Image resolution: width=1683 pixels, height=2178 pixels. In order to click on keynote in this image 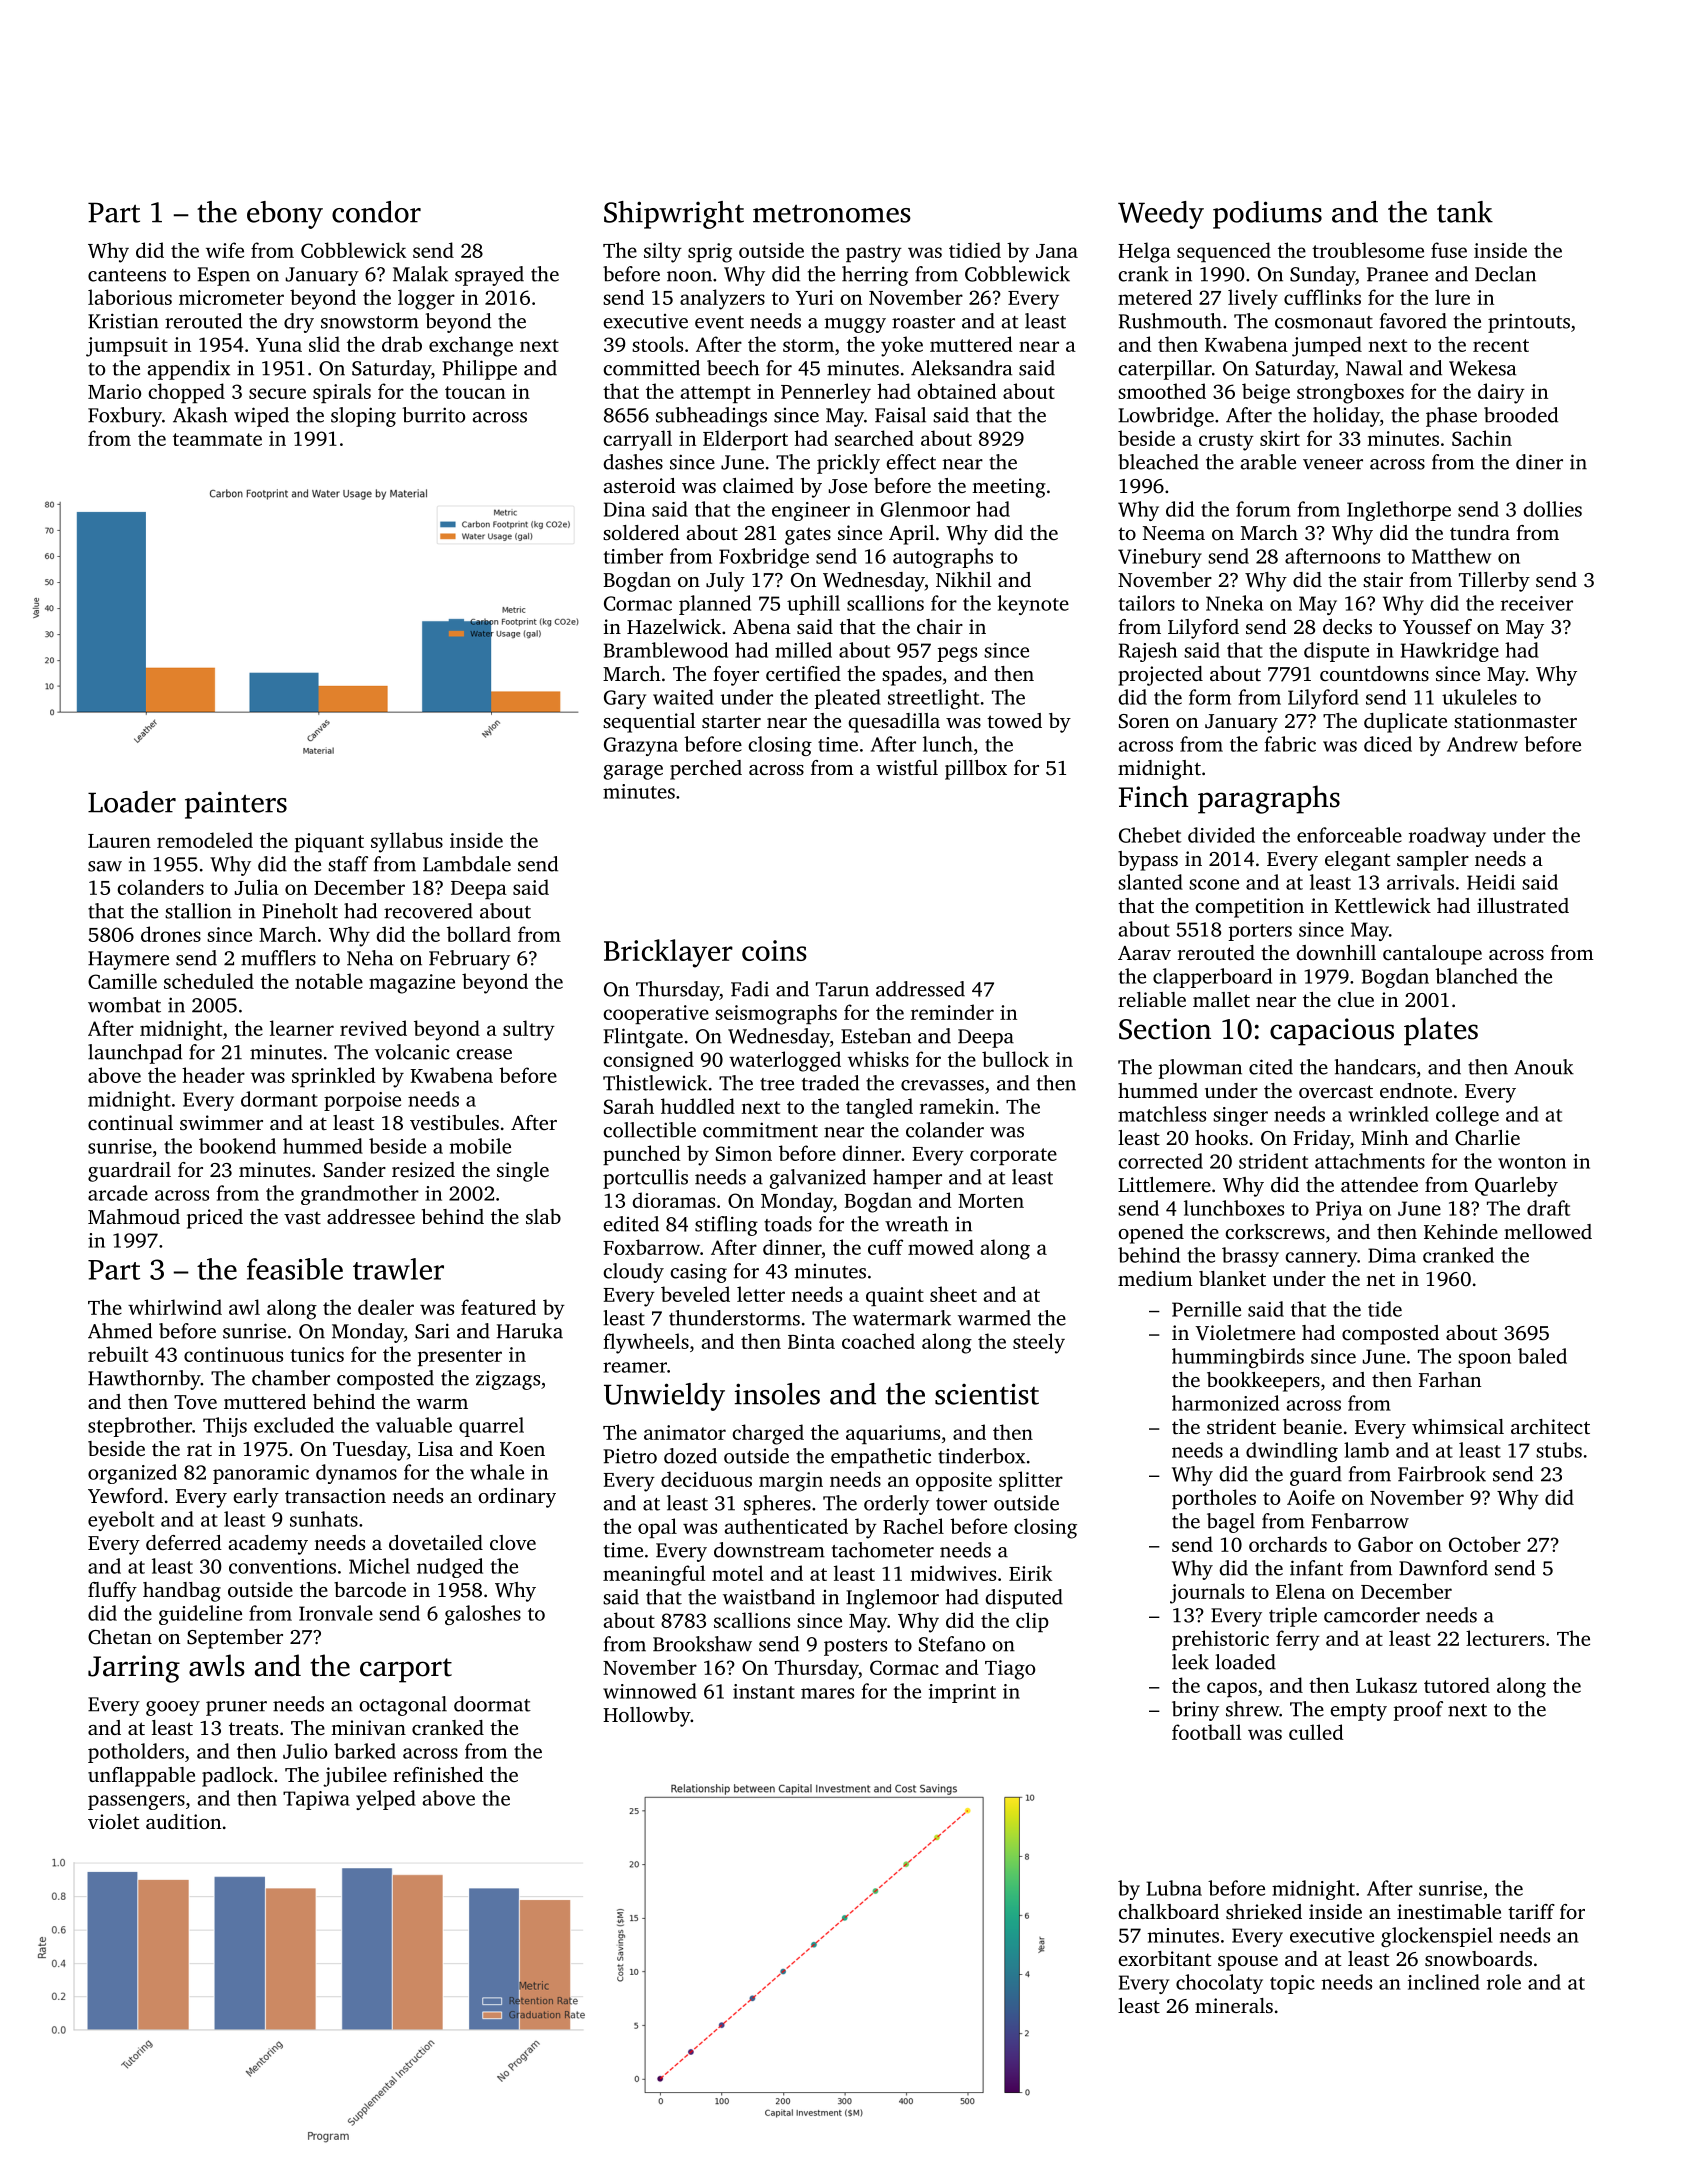, I will do `click(1033, 605)`.
